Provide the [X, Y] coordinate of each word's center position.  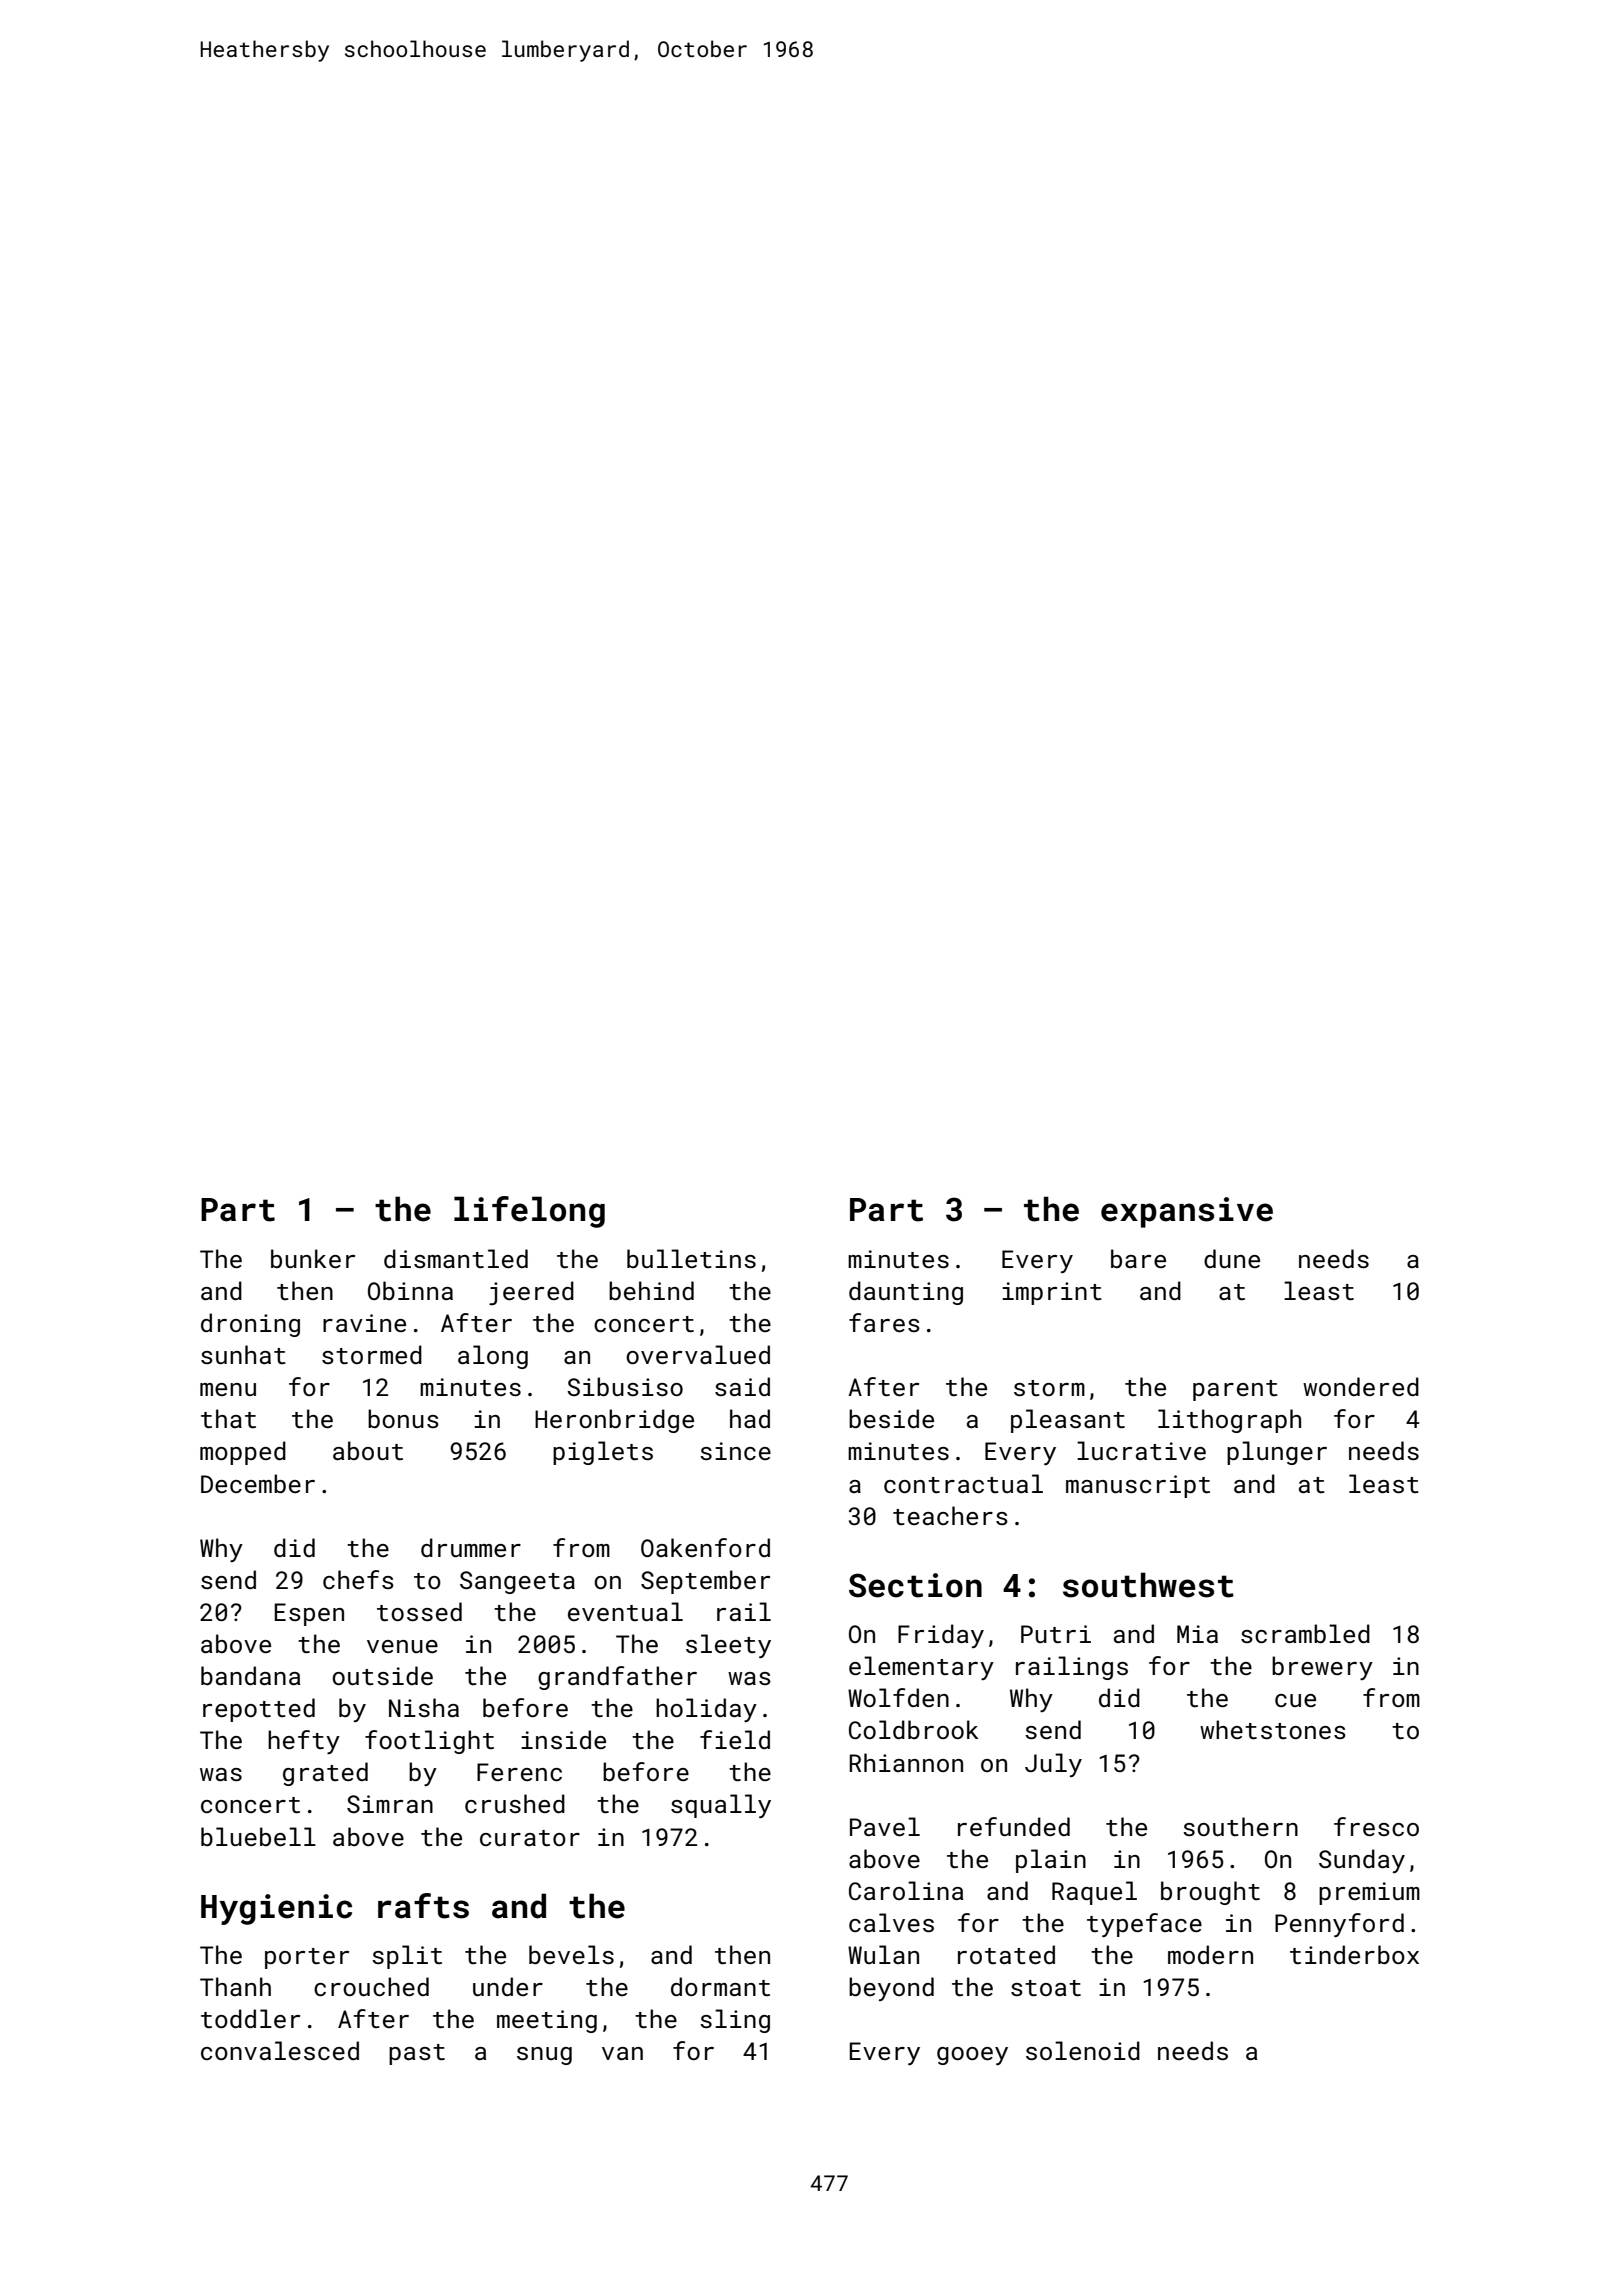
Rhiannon [906, 1762]
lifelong [529, 1212]
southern [1240, 1826]
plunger [1277, 1453]
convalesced [280, 2050]
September [705, 1582]
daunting [906, 1293]
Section [915, 1585]
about [368, 1450]
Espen [309, 1614]
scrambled [1305, 1633]
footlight [429, 1742]
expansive [1187, 1212]
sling [735, 2021]
